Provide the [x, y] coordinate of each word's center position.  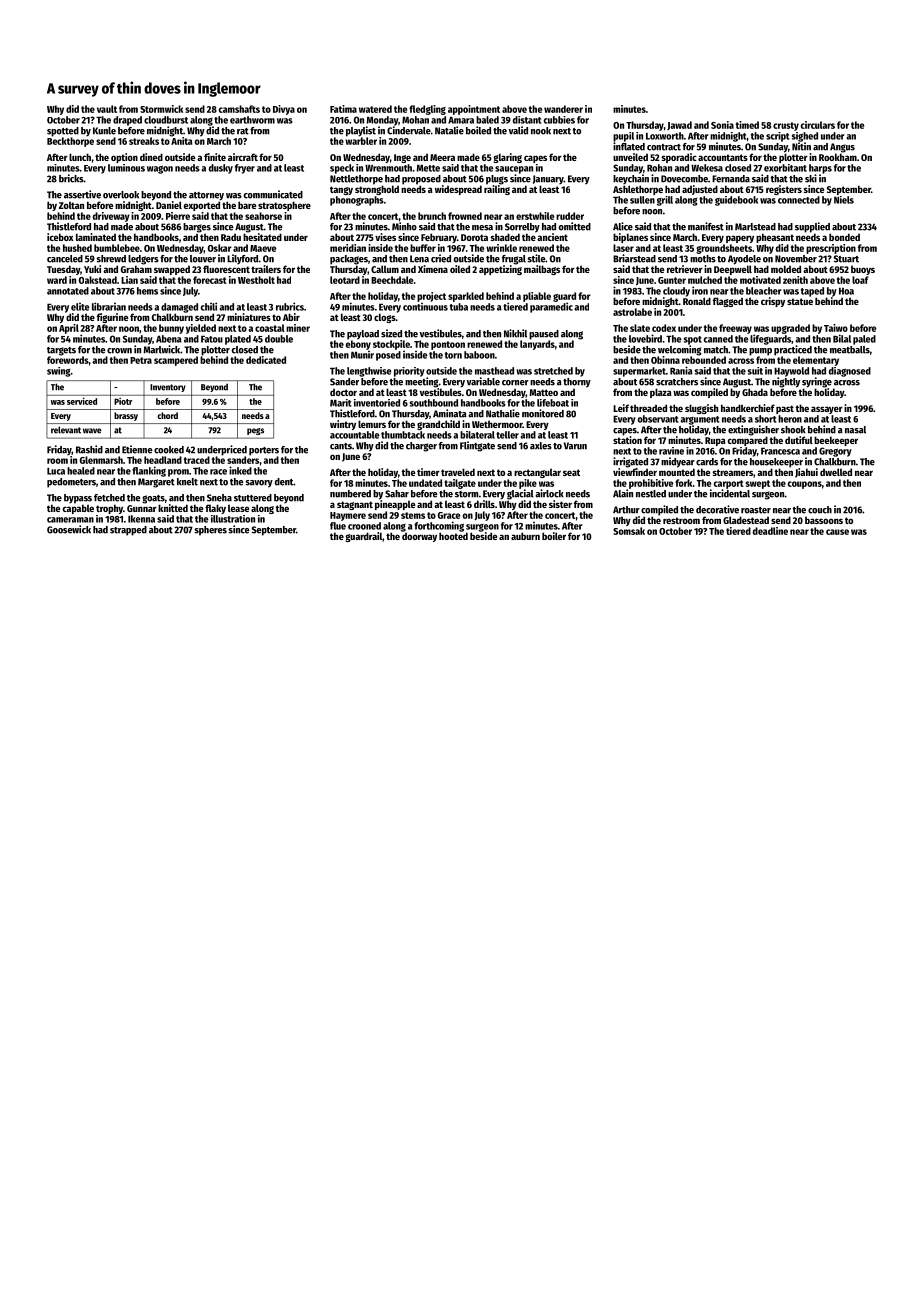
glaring [507, 158]
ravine [671, 451]
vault [107, 109]
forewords [68, 360]
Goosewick [69, 529]
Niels [844, 200]
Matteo [543, 392]
